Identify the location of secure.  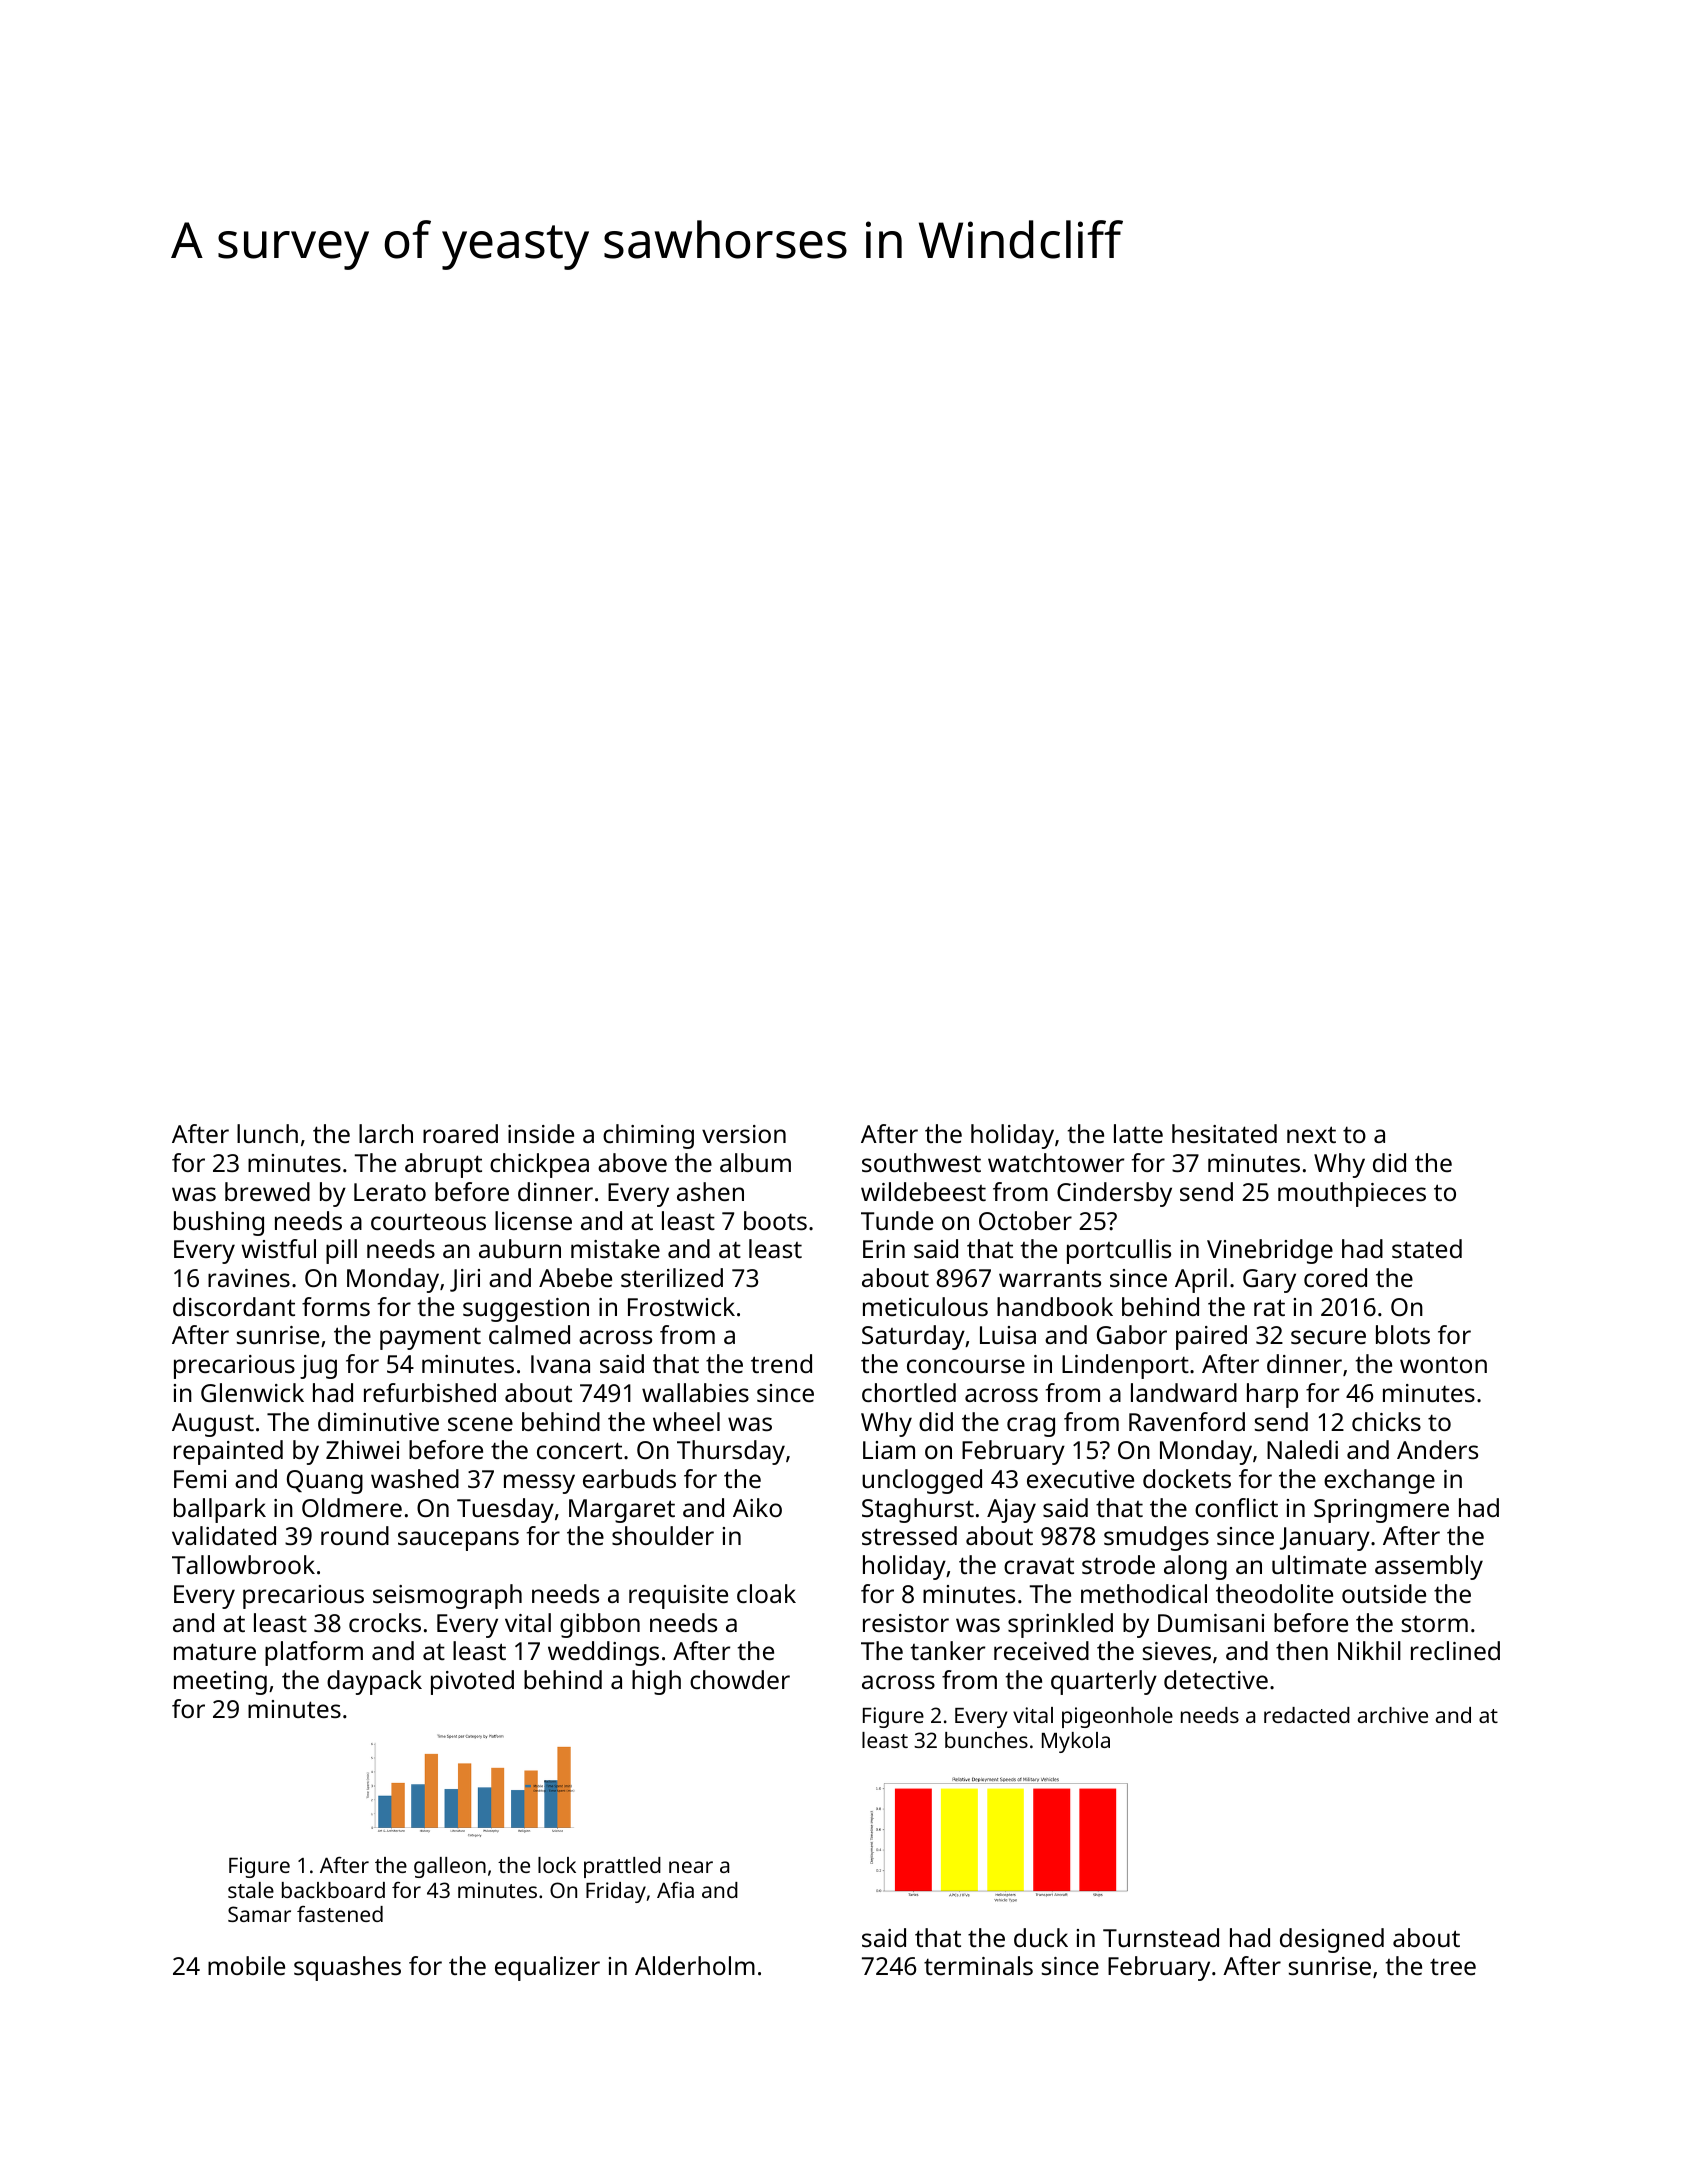
(1328, 1337).
